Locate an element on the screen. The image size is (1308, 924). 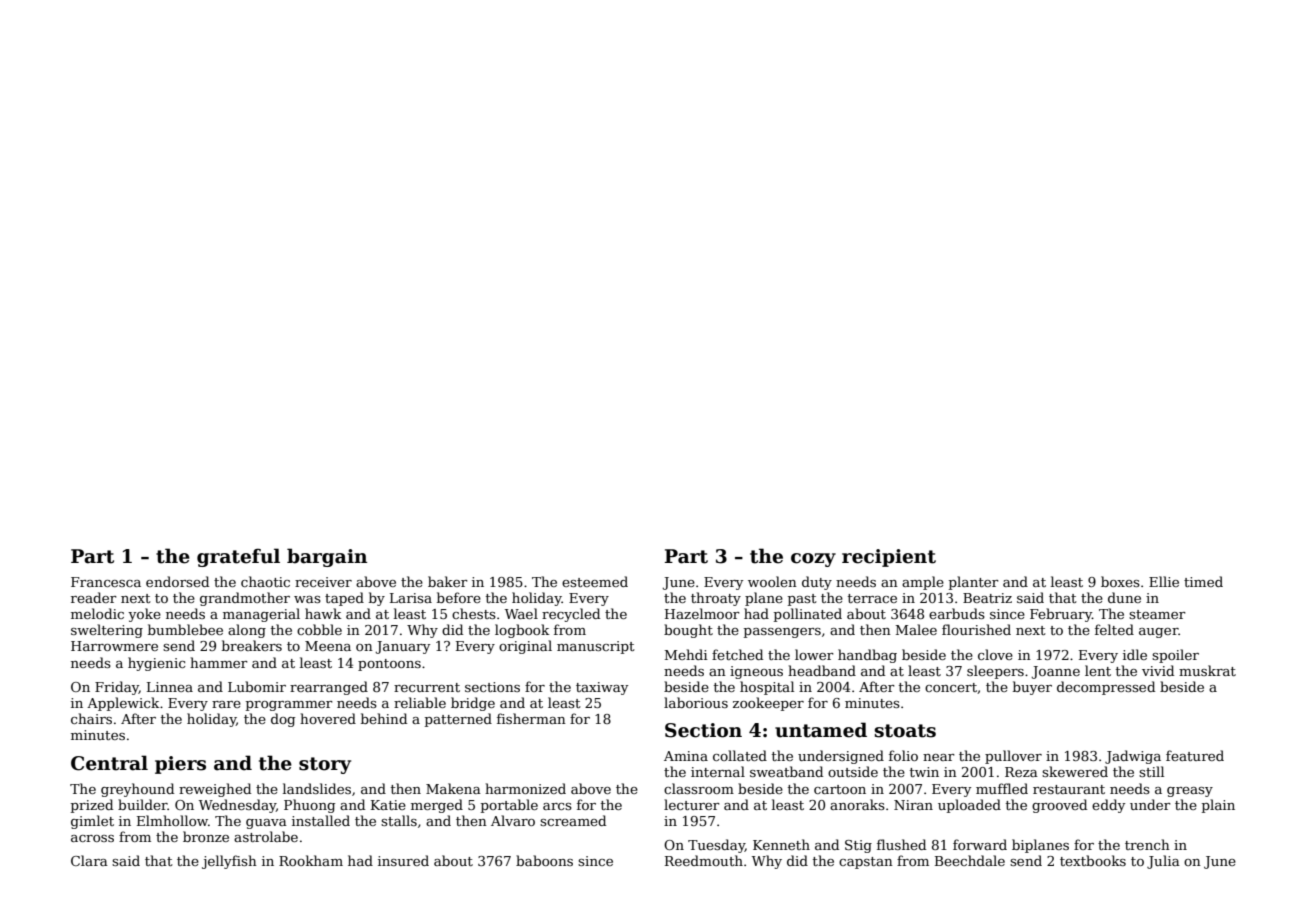
baboons is located at coordinates (544, 860).
